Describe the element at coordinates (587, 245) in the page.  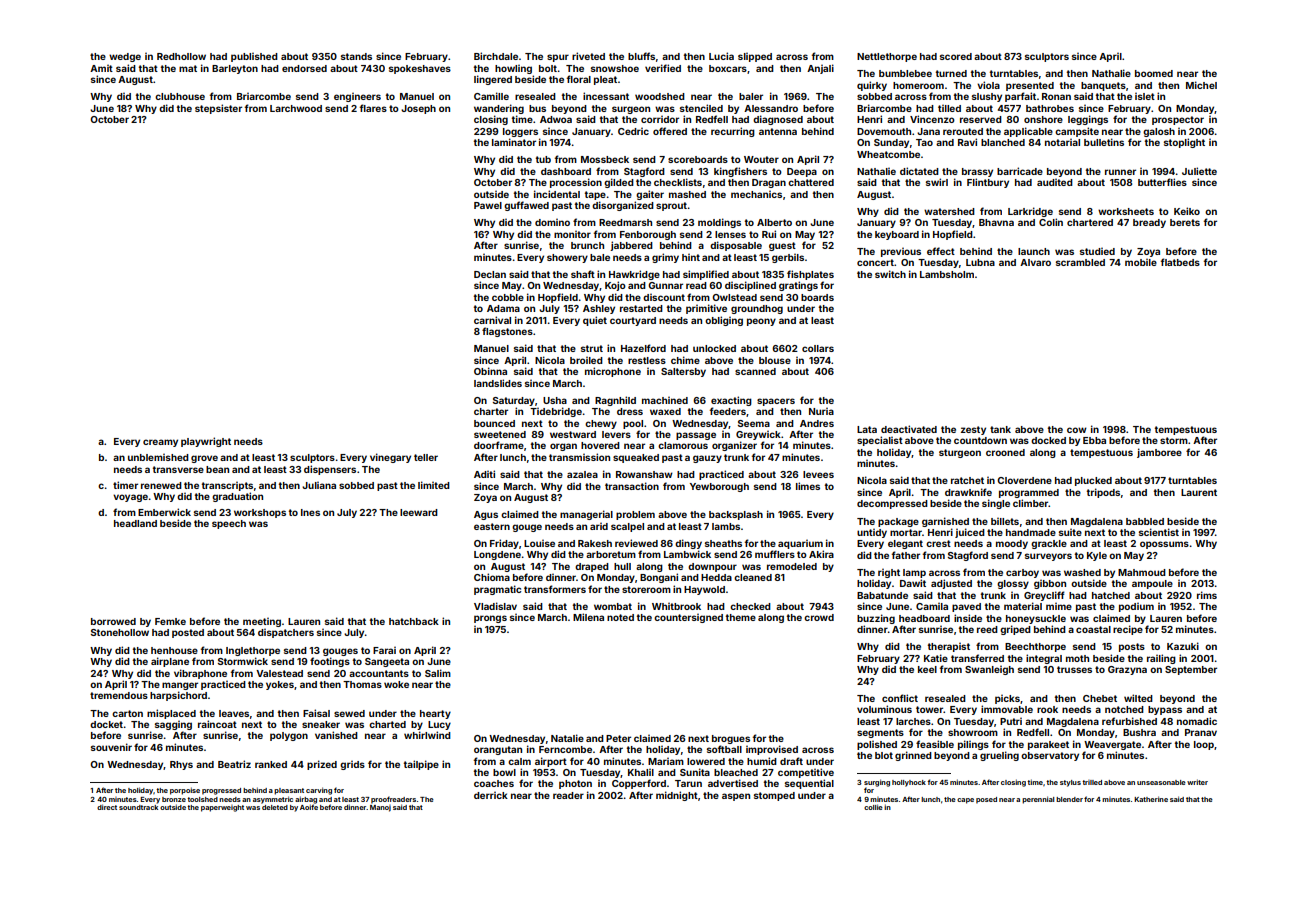
I see `brunch` at that location.
